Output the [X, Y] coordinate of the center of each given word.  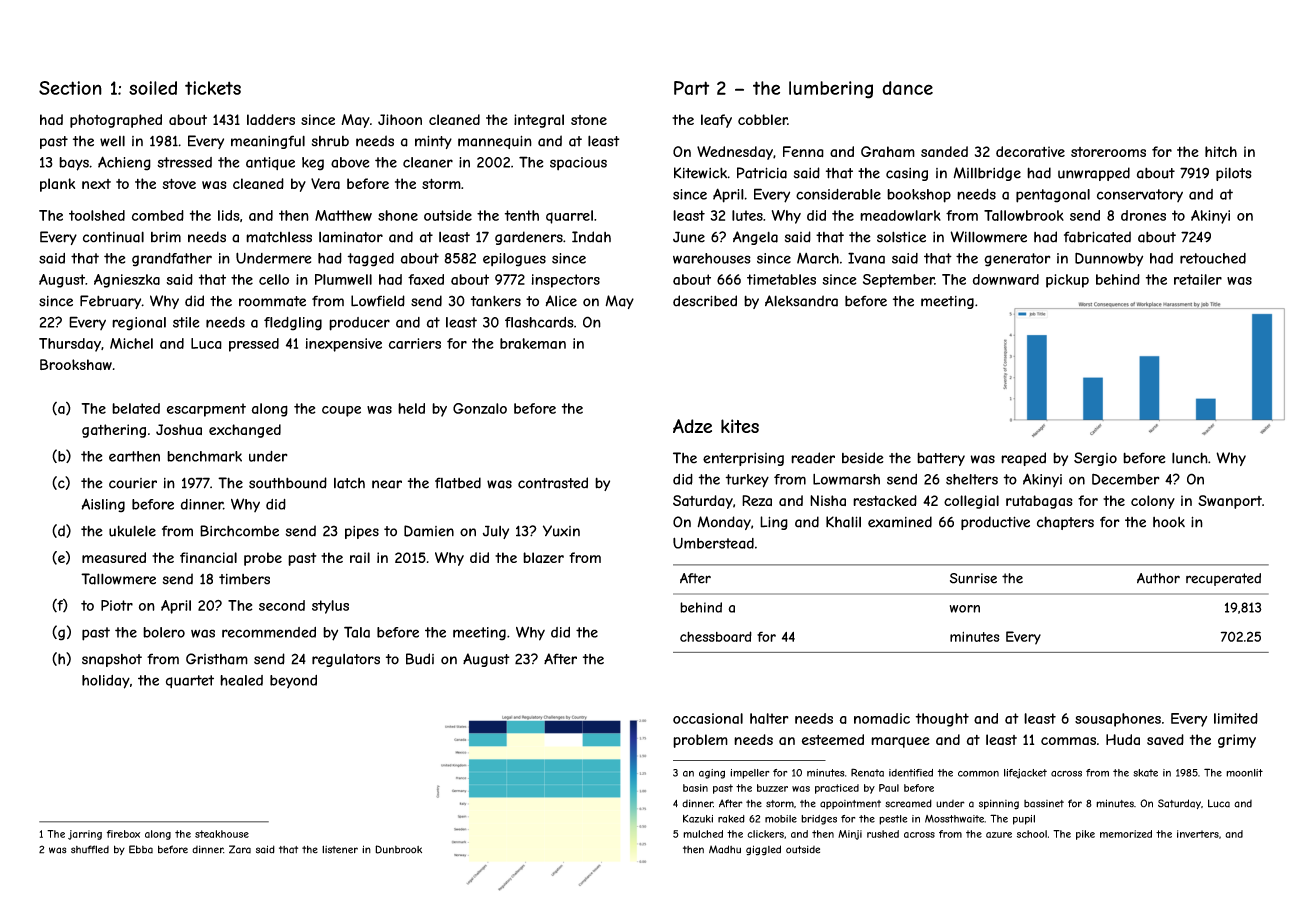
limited [1236, 718]
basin [695, 788]
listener [340, 849]
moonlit [1244, 773]
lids [229, 215]
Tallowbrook [1024, 215]
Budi [420, 659]
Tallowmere [118, 579]
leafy [716, 121]
